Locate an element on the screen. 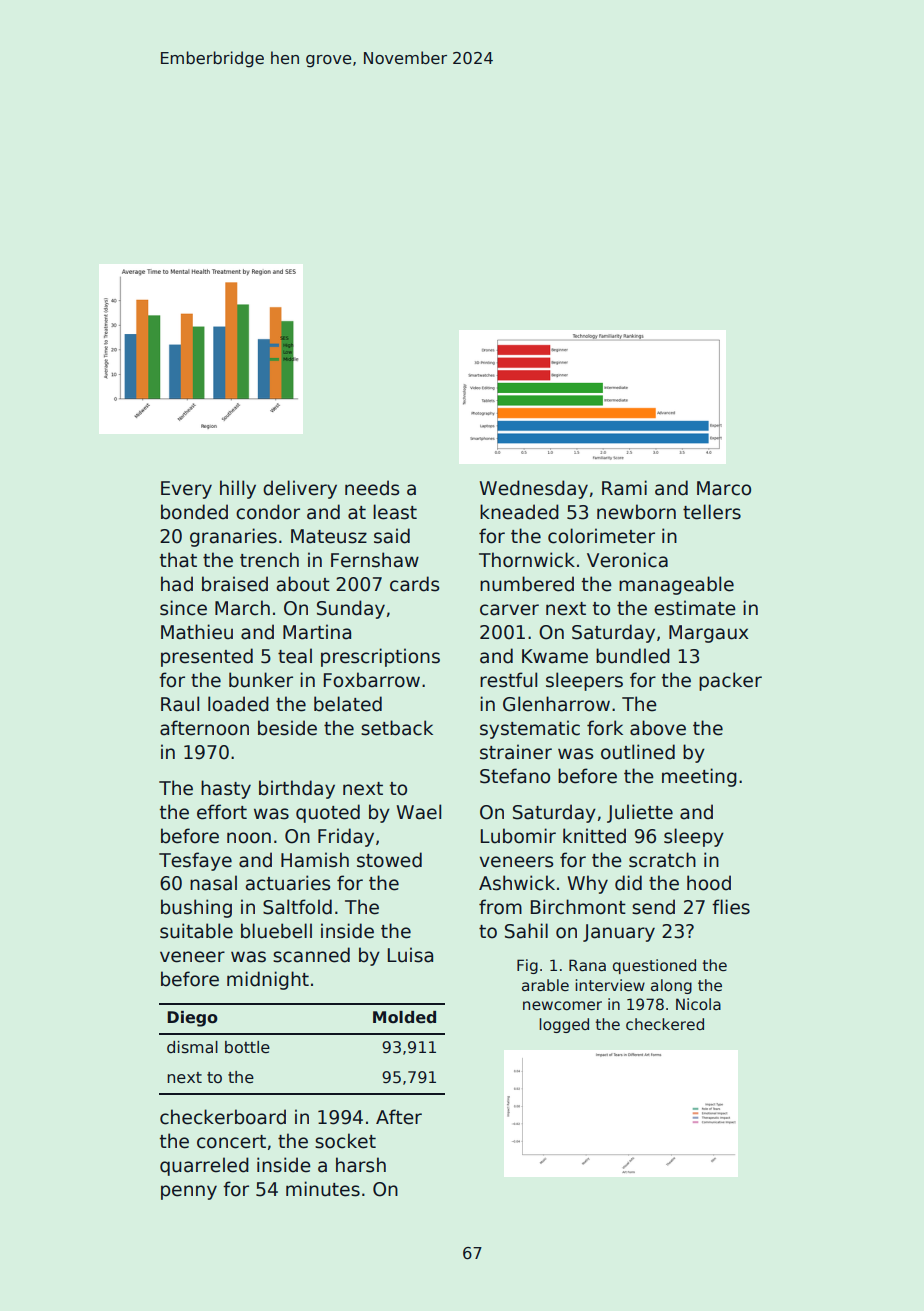  effort is located at coordinates (222, 812).
